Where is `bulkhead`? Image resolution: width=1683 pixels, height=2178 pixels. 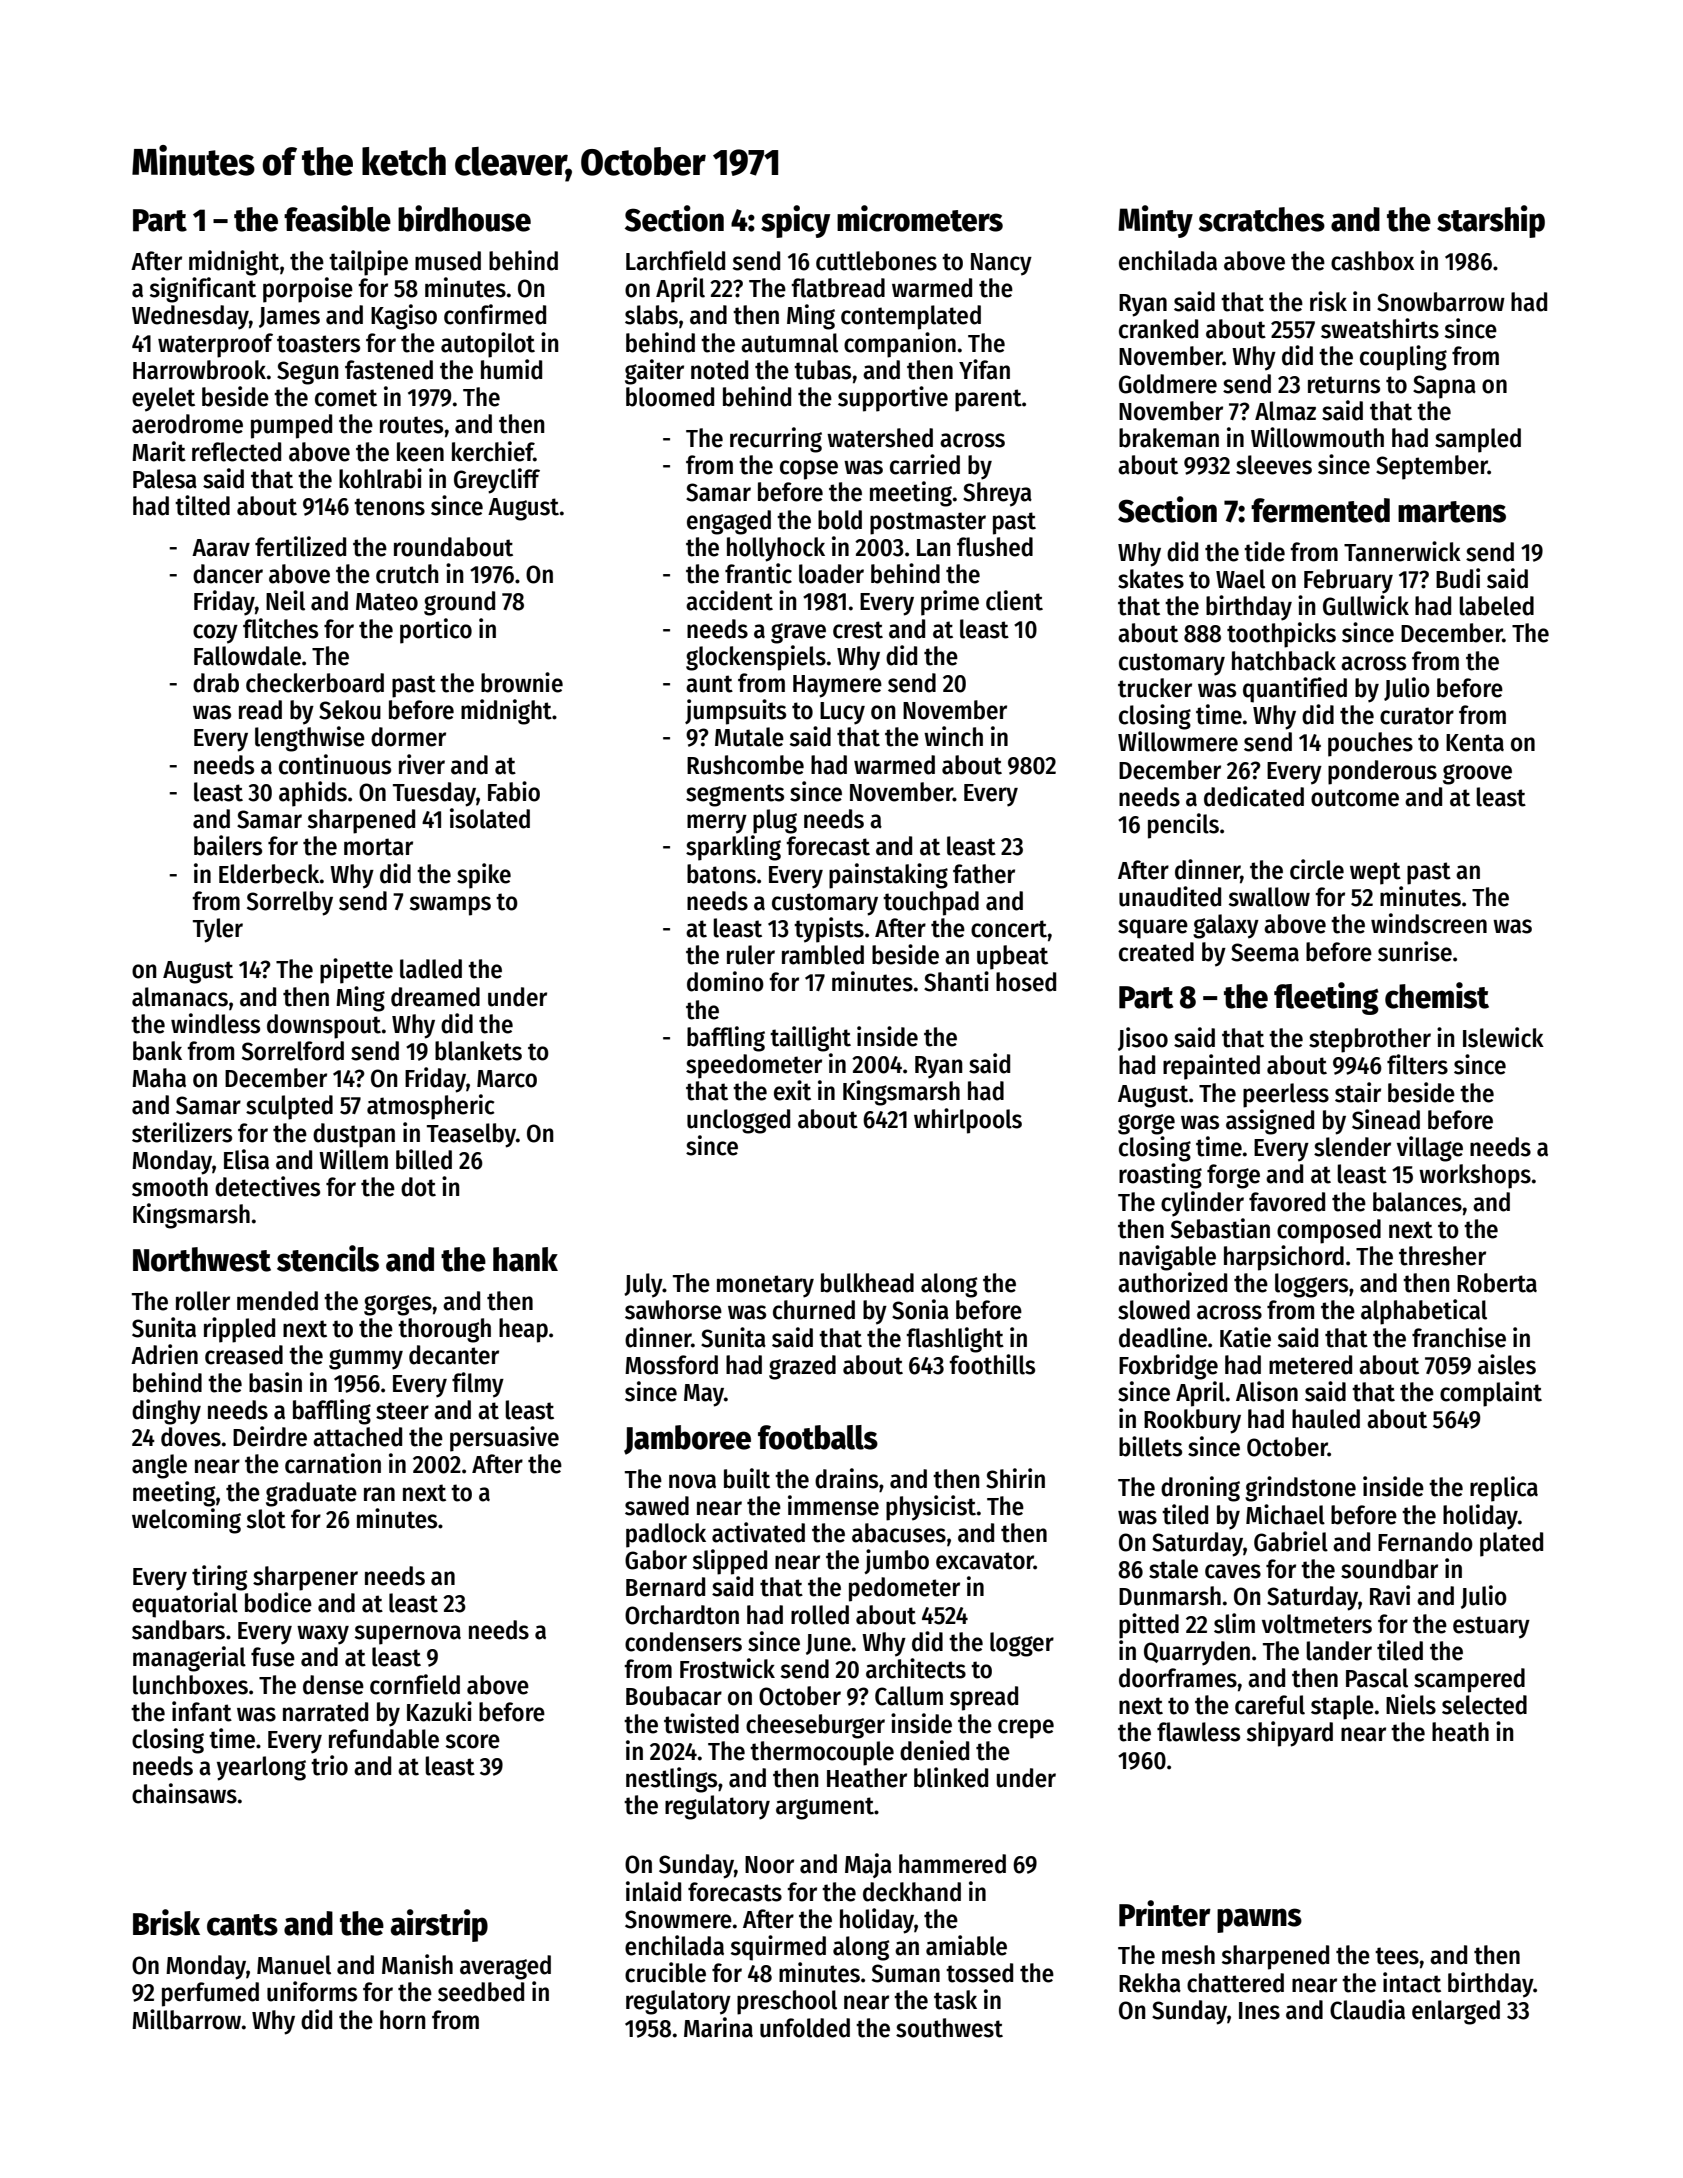
bulkhead is located at coordinates (867, 1283).
